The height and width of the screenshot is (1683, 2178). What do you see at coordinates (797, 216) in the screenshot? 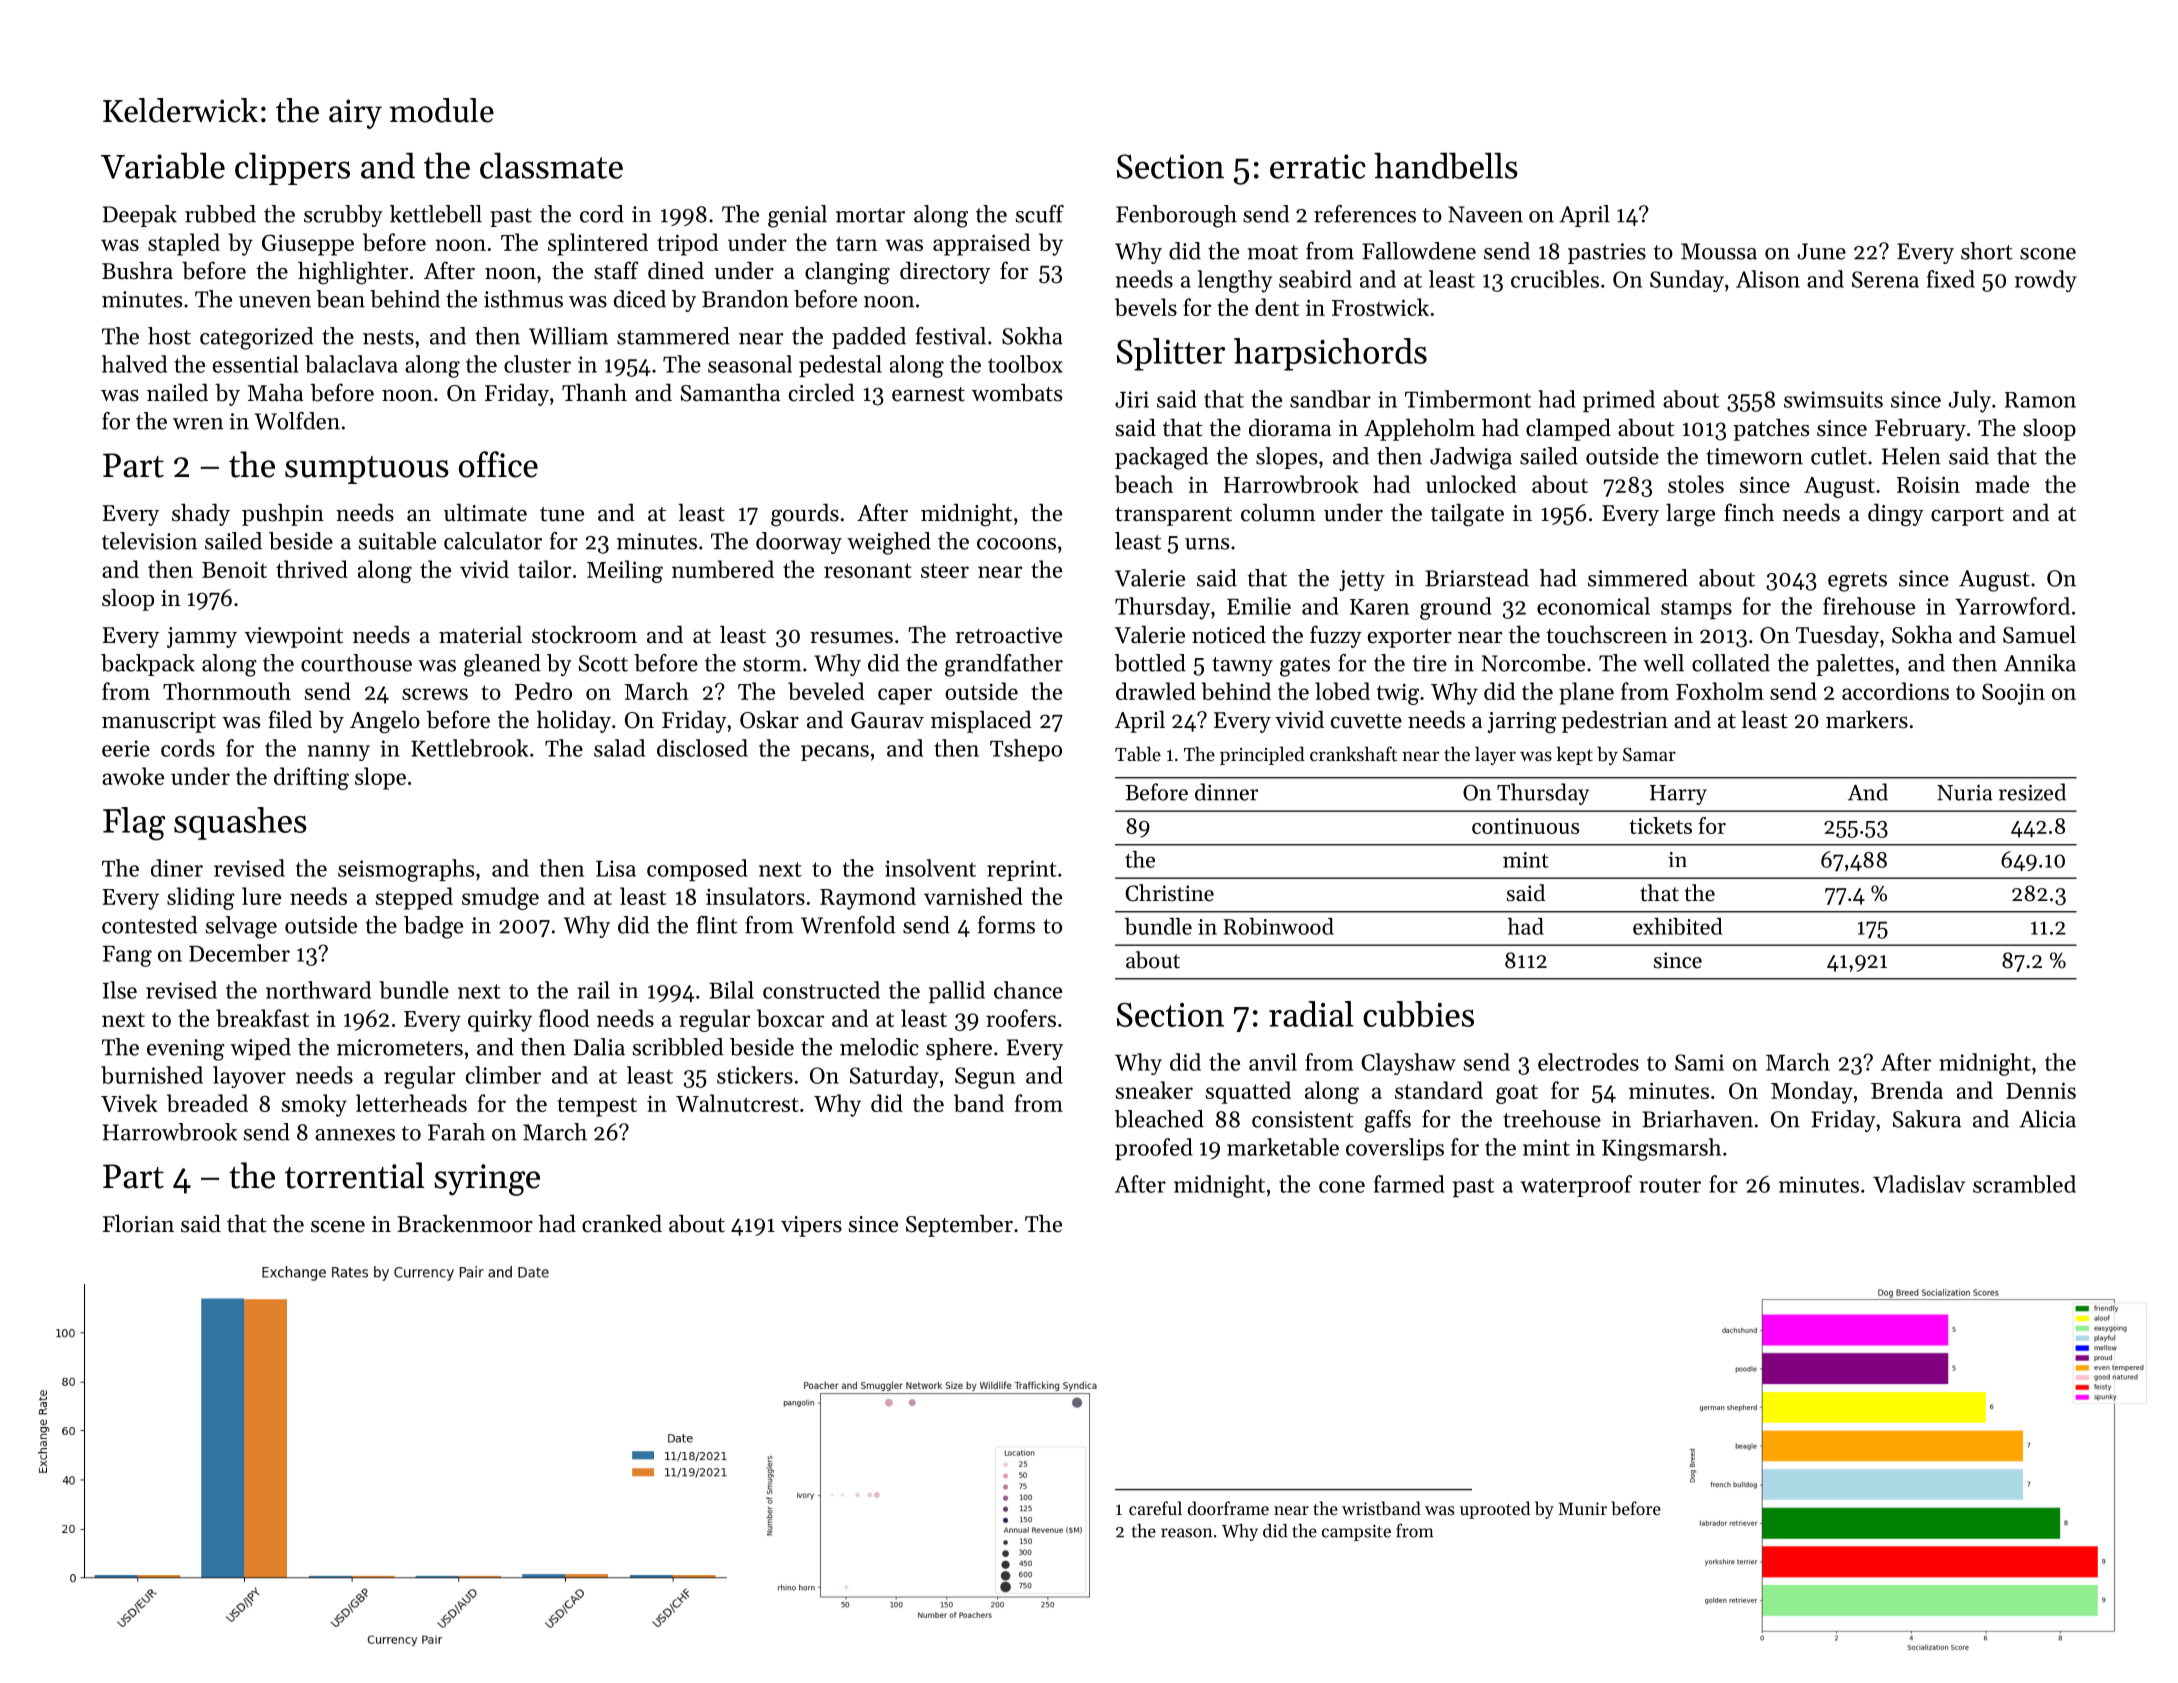
I see `genial` at bounding box center [797, 216].
